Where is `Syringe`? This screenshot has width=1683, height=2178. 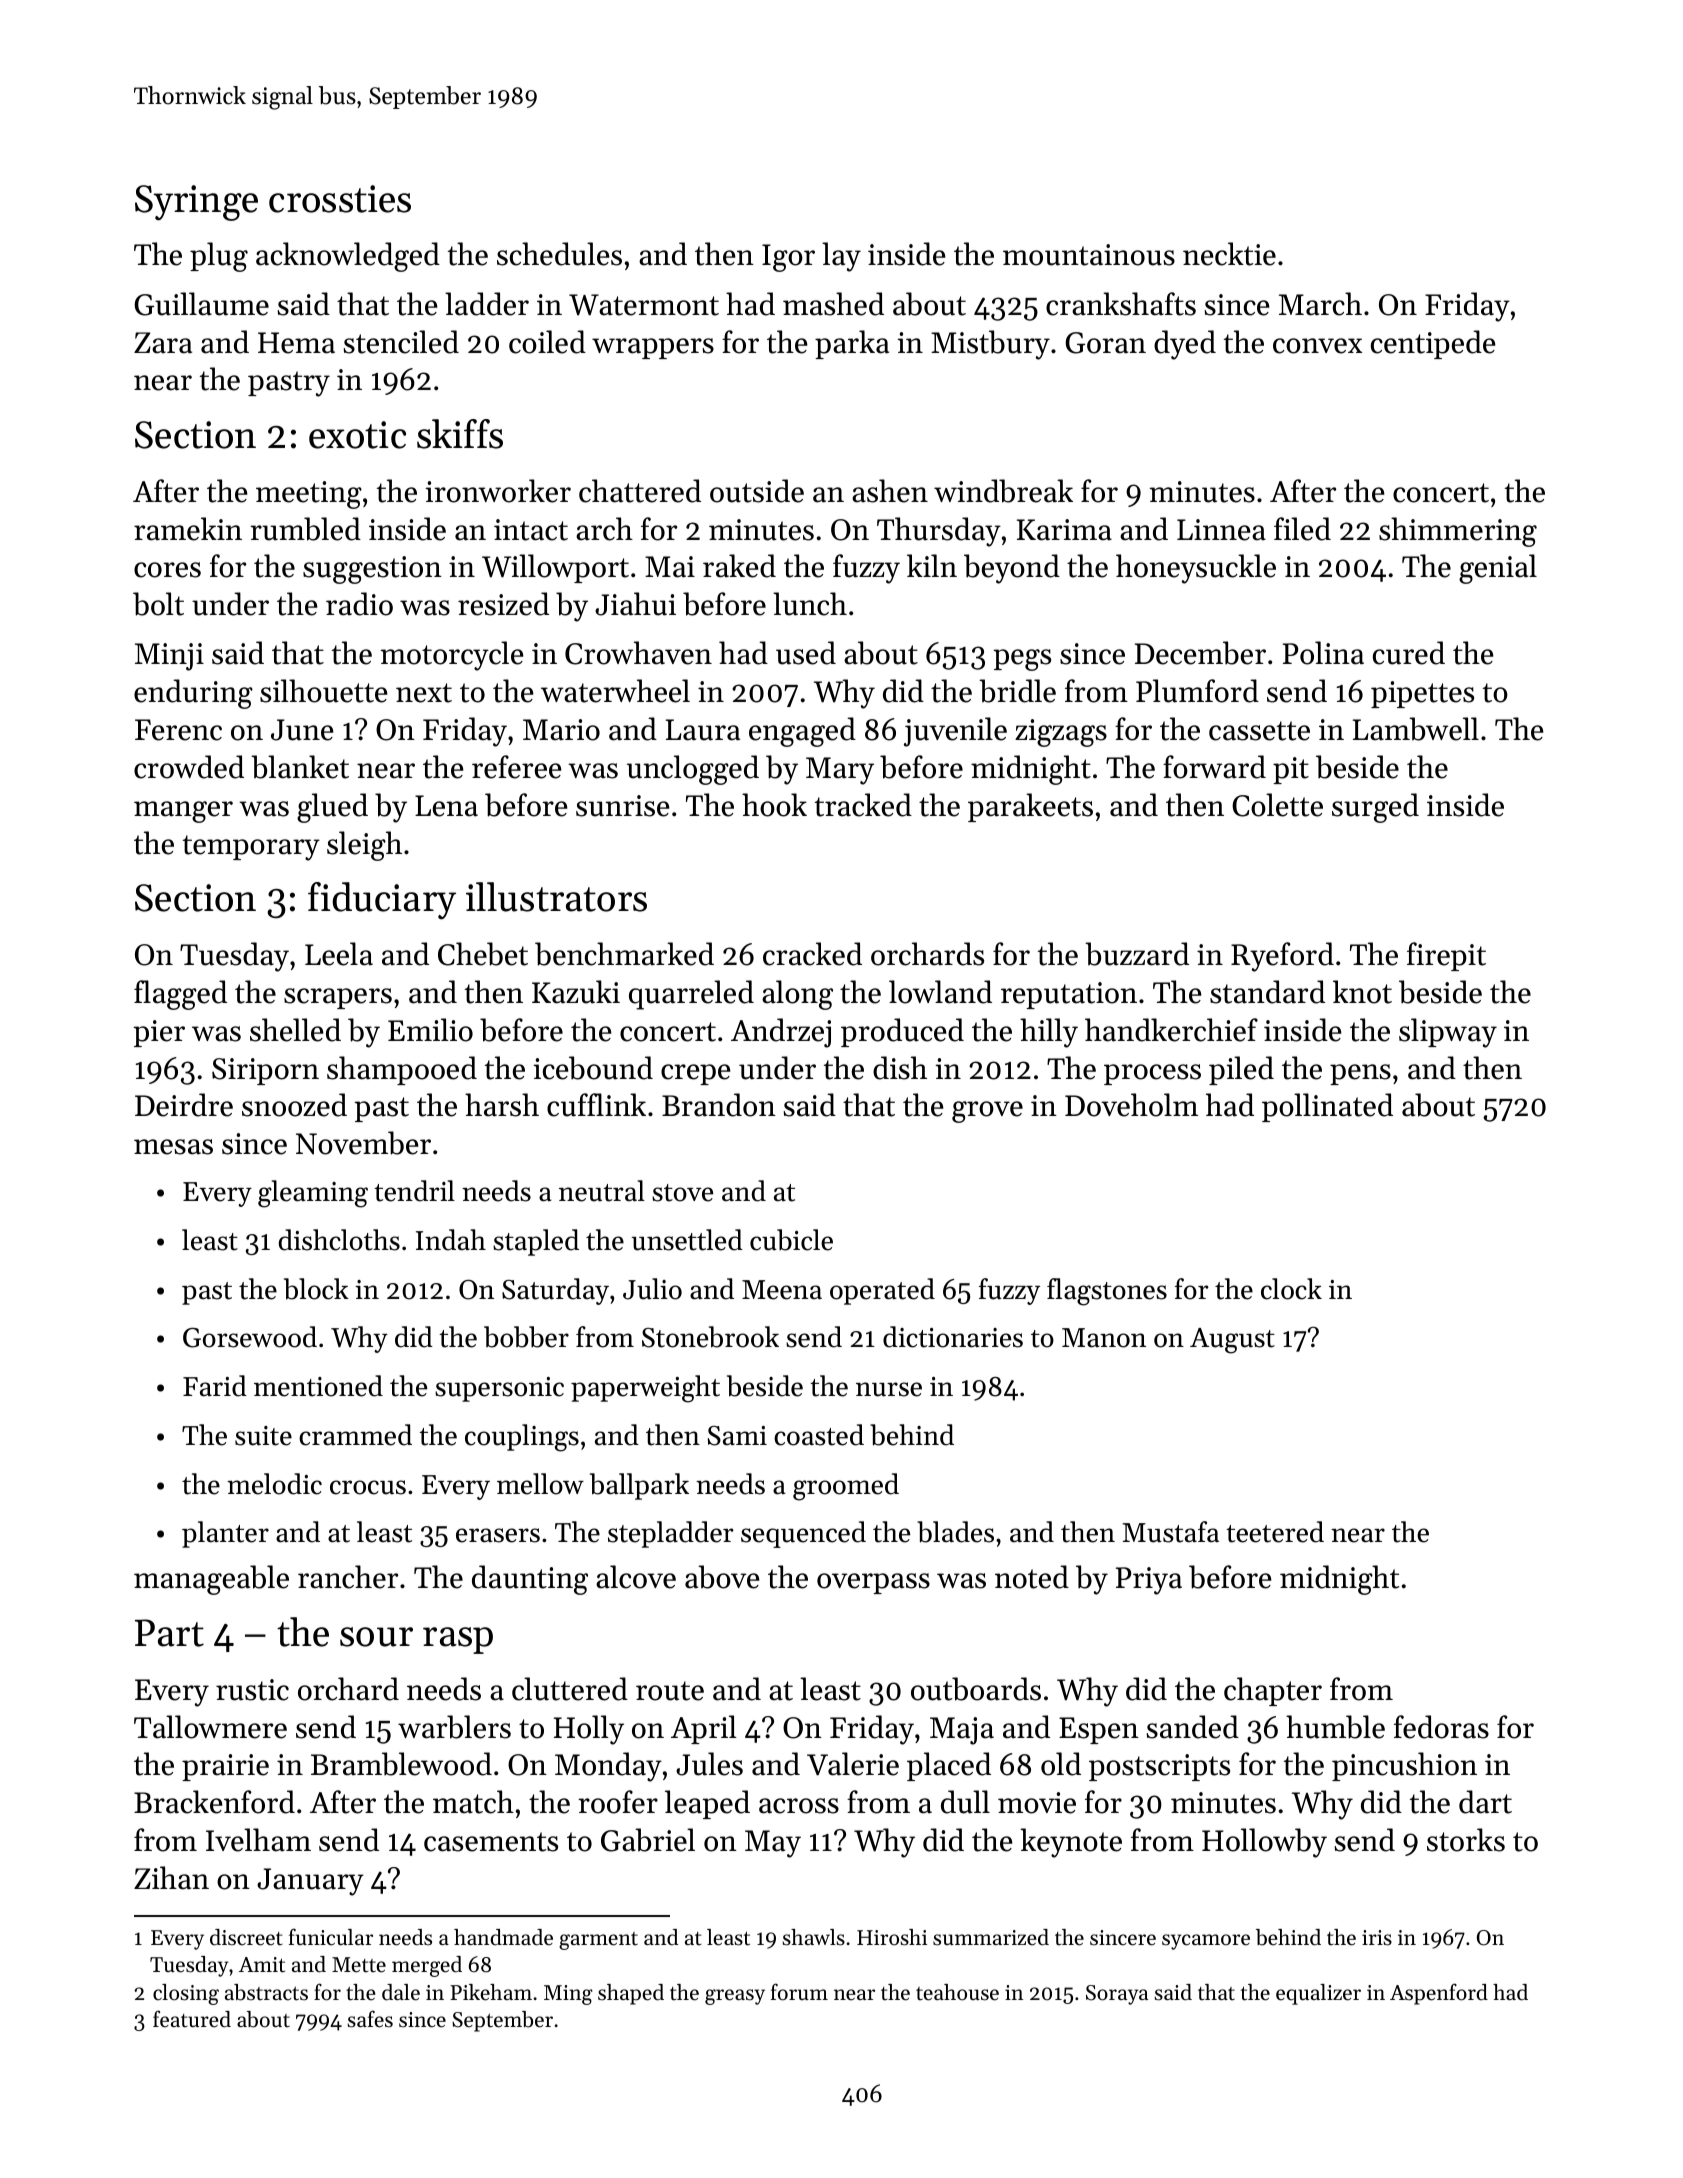 Syringe is located at coordinates (196, 203).
